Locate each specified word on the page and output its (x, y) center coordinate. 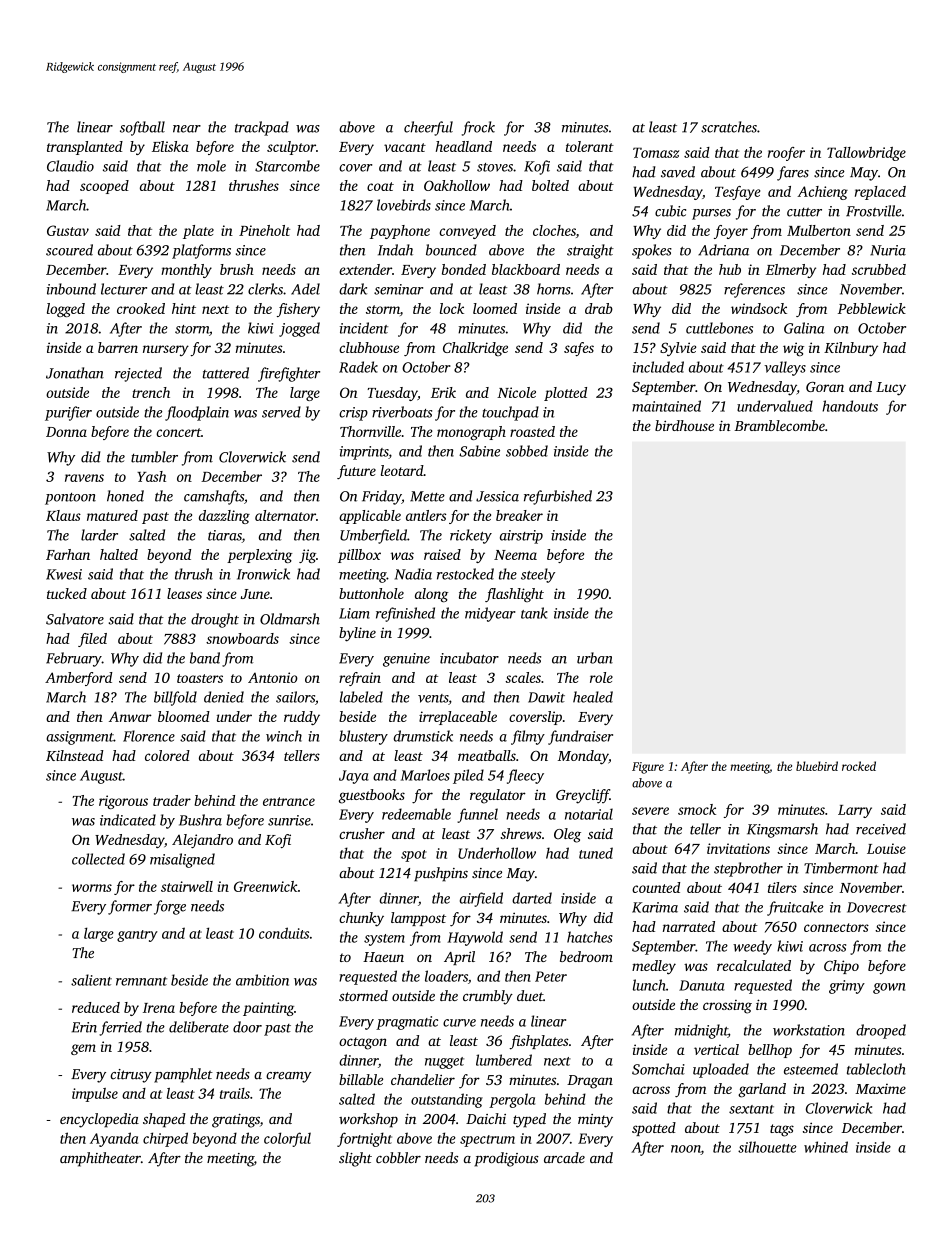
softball (142, 128)
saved (678, 172)
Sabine (479, 451)
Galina (804, 328)
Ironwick (263, 574)
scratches (729, 127)
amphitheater (100, 1159)
